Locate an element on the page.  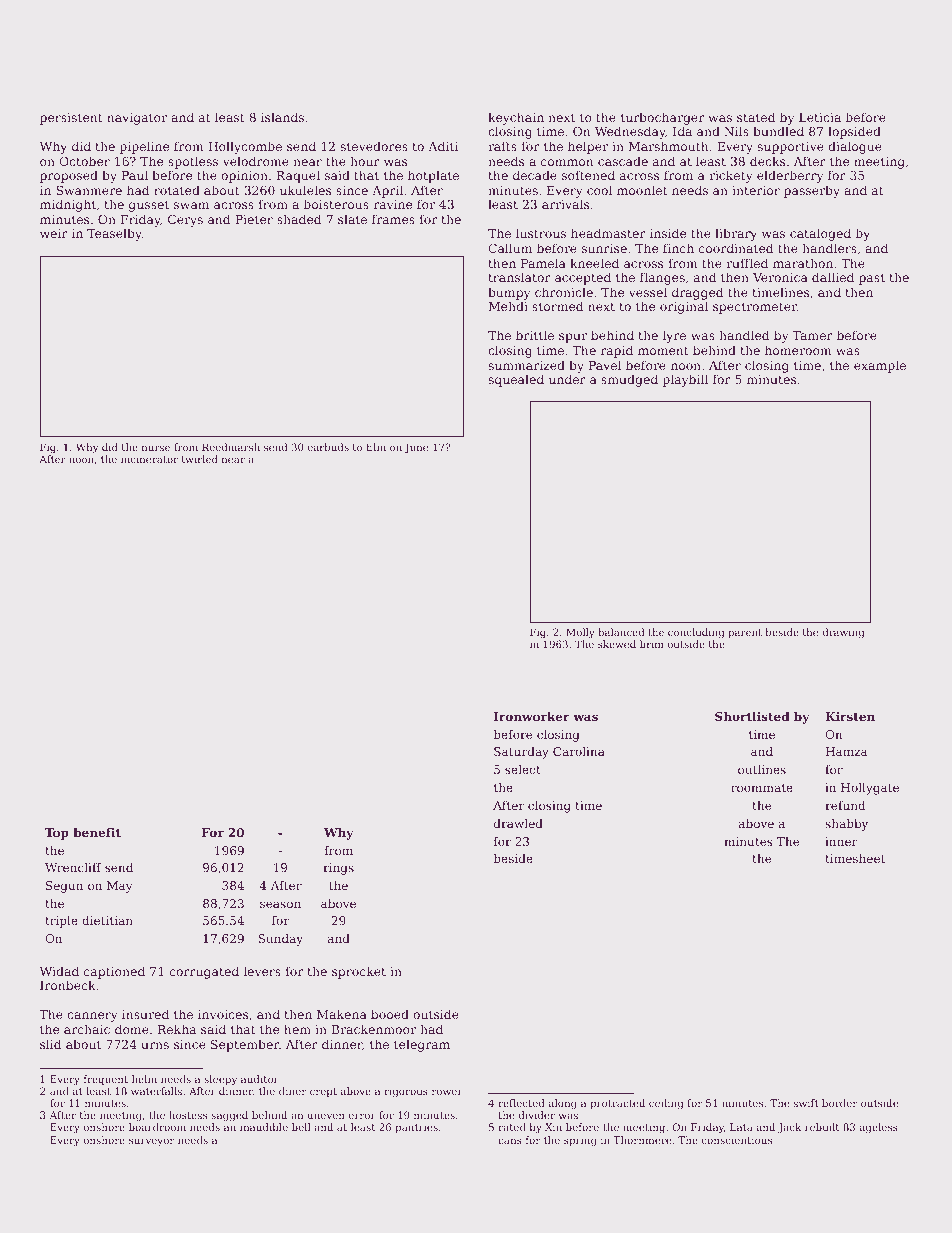
cans is located at coordinates (510, 1141).
